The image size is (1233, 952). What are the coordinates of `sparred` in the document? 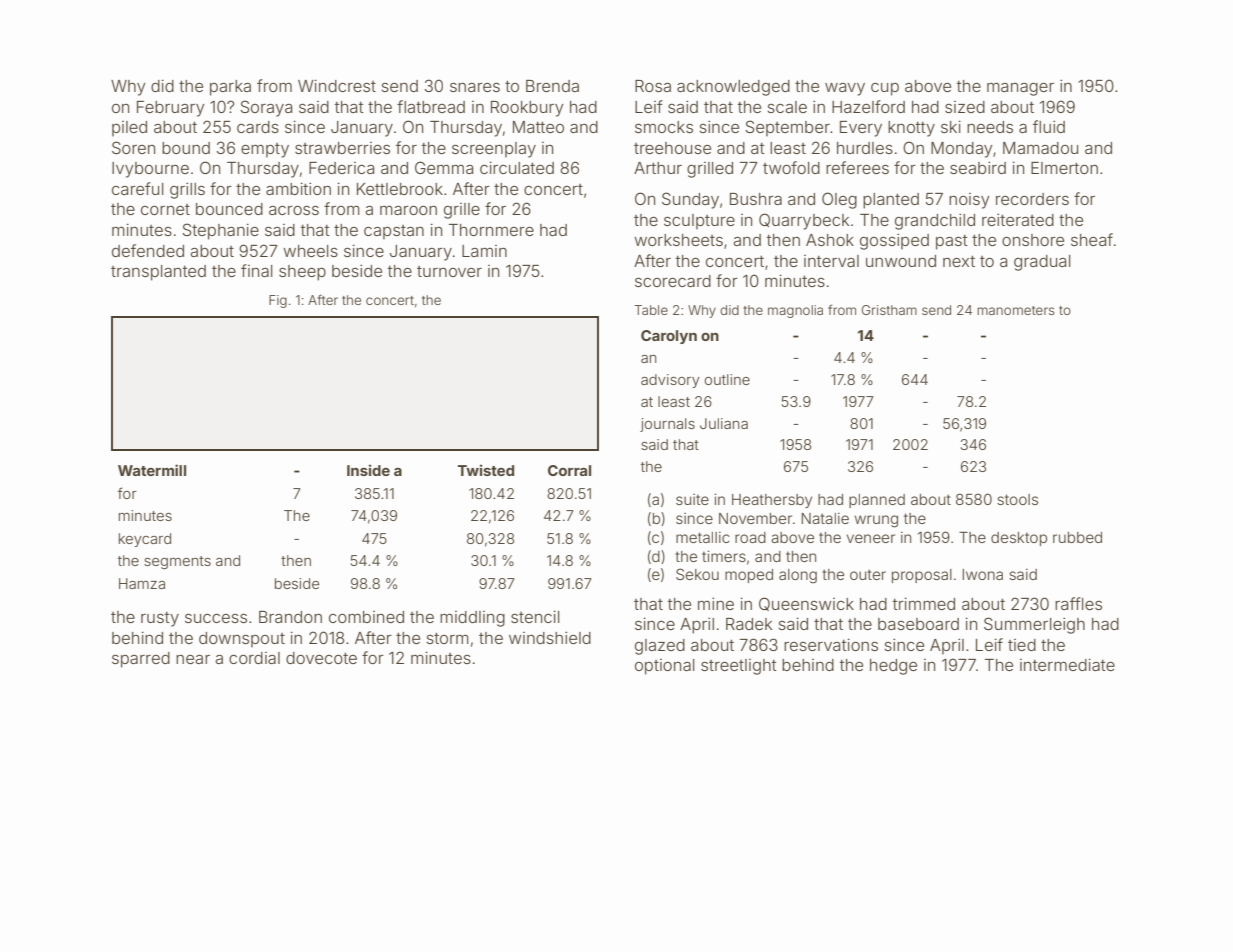 It's located at (141, 660).
